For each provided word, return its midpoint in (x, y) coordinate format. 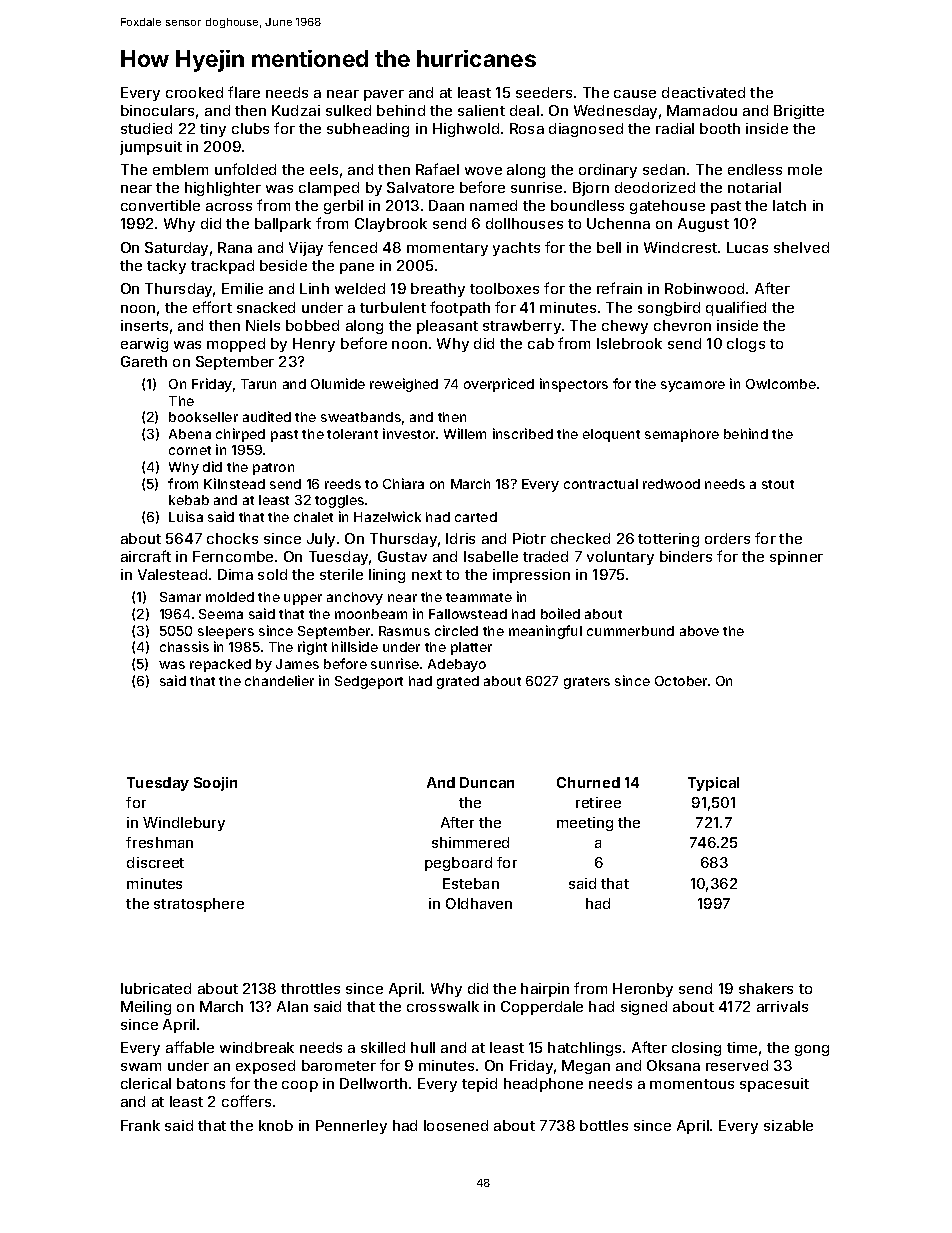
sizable (788, 1125)
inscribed (523, 433)
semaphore (682, 435)
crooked (194, 92)
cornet (190, 450)
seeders (544, 92)
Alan (292, 1006)
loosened (456, 1125)
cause (635, 94)
